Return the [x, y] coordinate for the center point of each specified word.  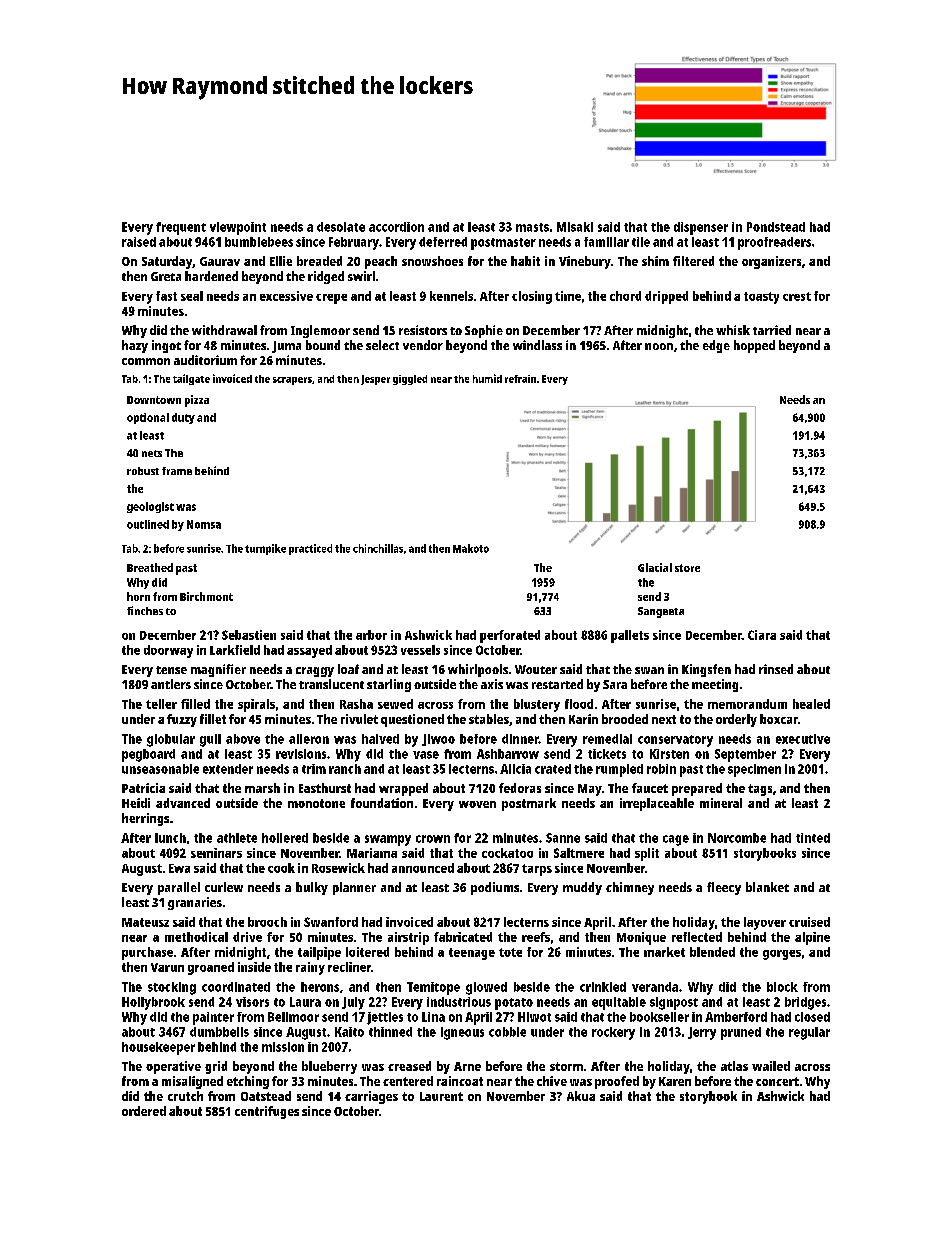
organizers [771, 262]
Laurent [441, 1096]
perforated [510, 636]
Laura [305, 1002]
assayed [309, 651]
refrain [520, 379]
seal [192, 296]
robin [661, 769]
